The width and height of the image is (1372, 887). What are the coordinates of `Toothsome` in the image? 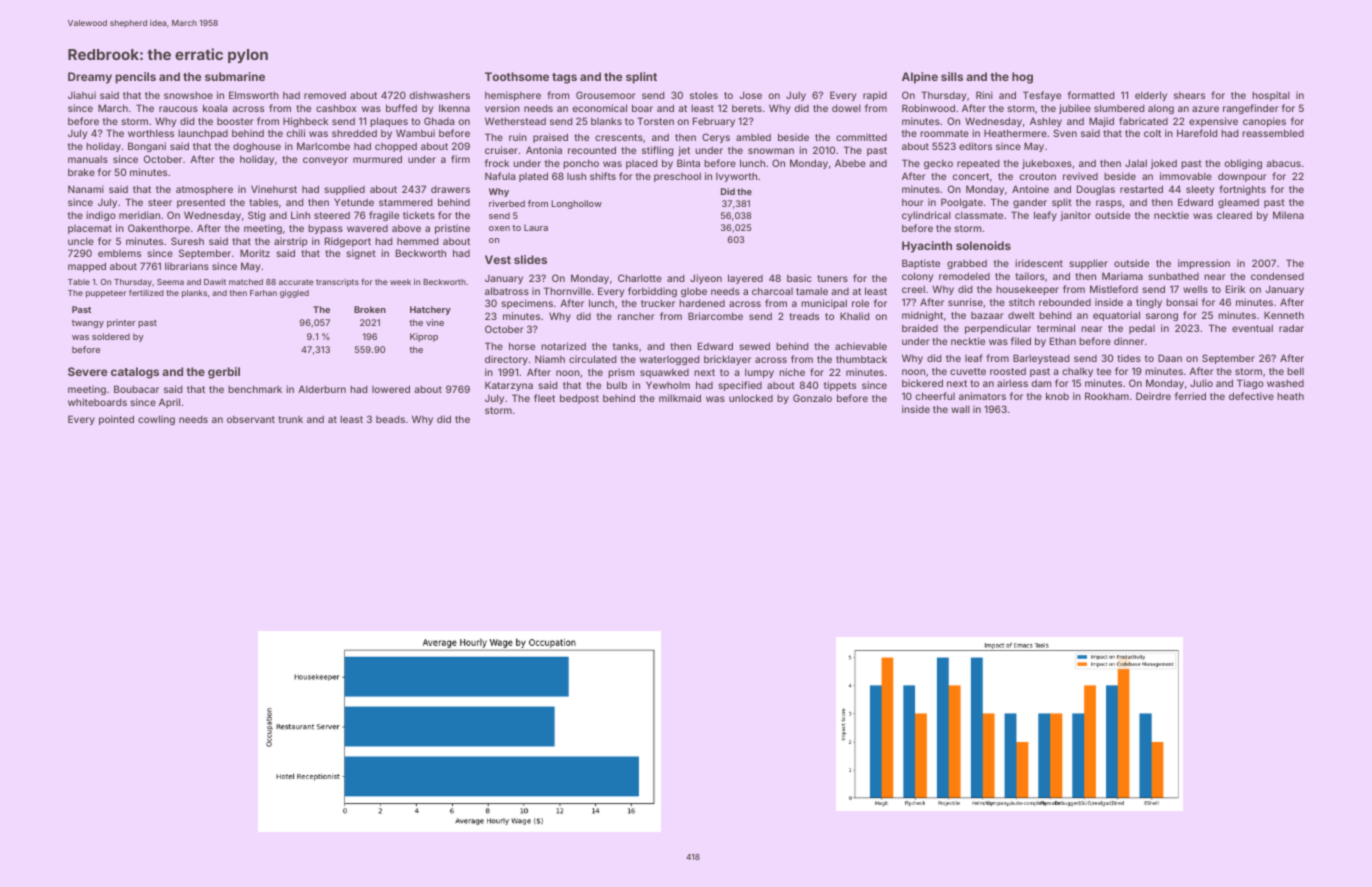 It's located at (517, 76).
